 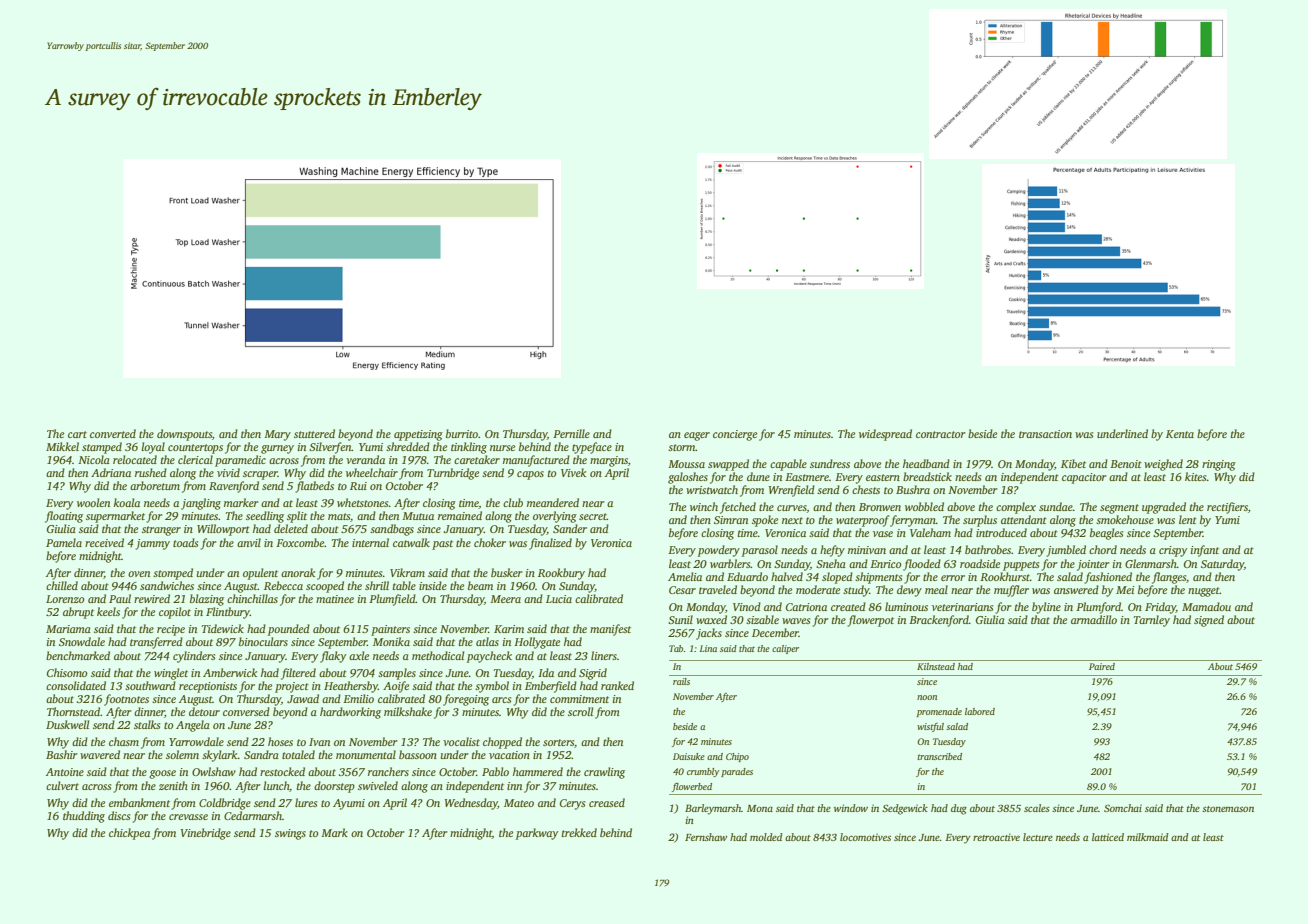 I want to click on transcribed, so click(x=939, y=756).
